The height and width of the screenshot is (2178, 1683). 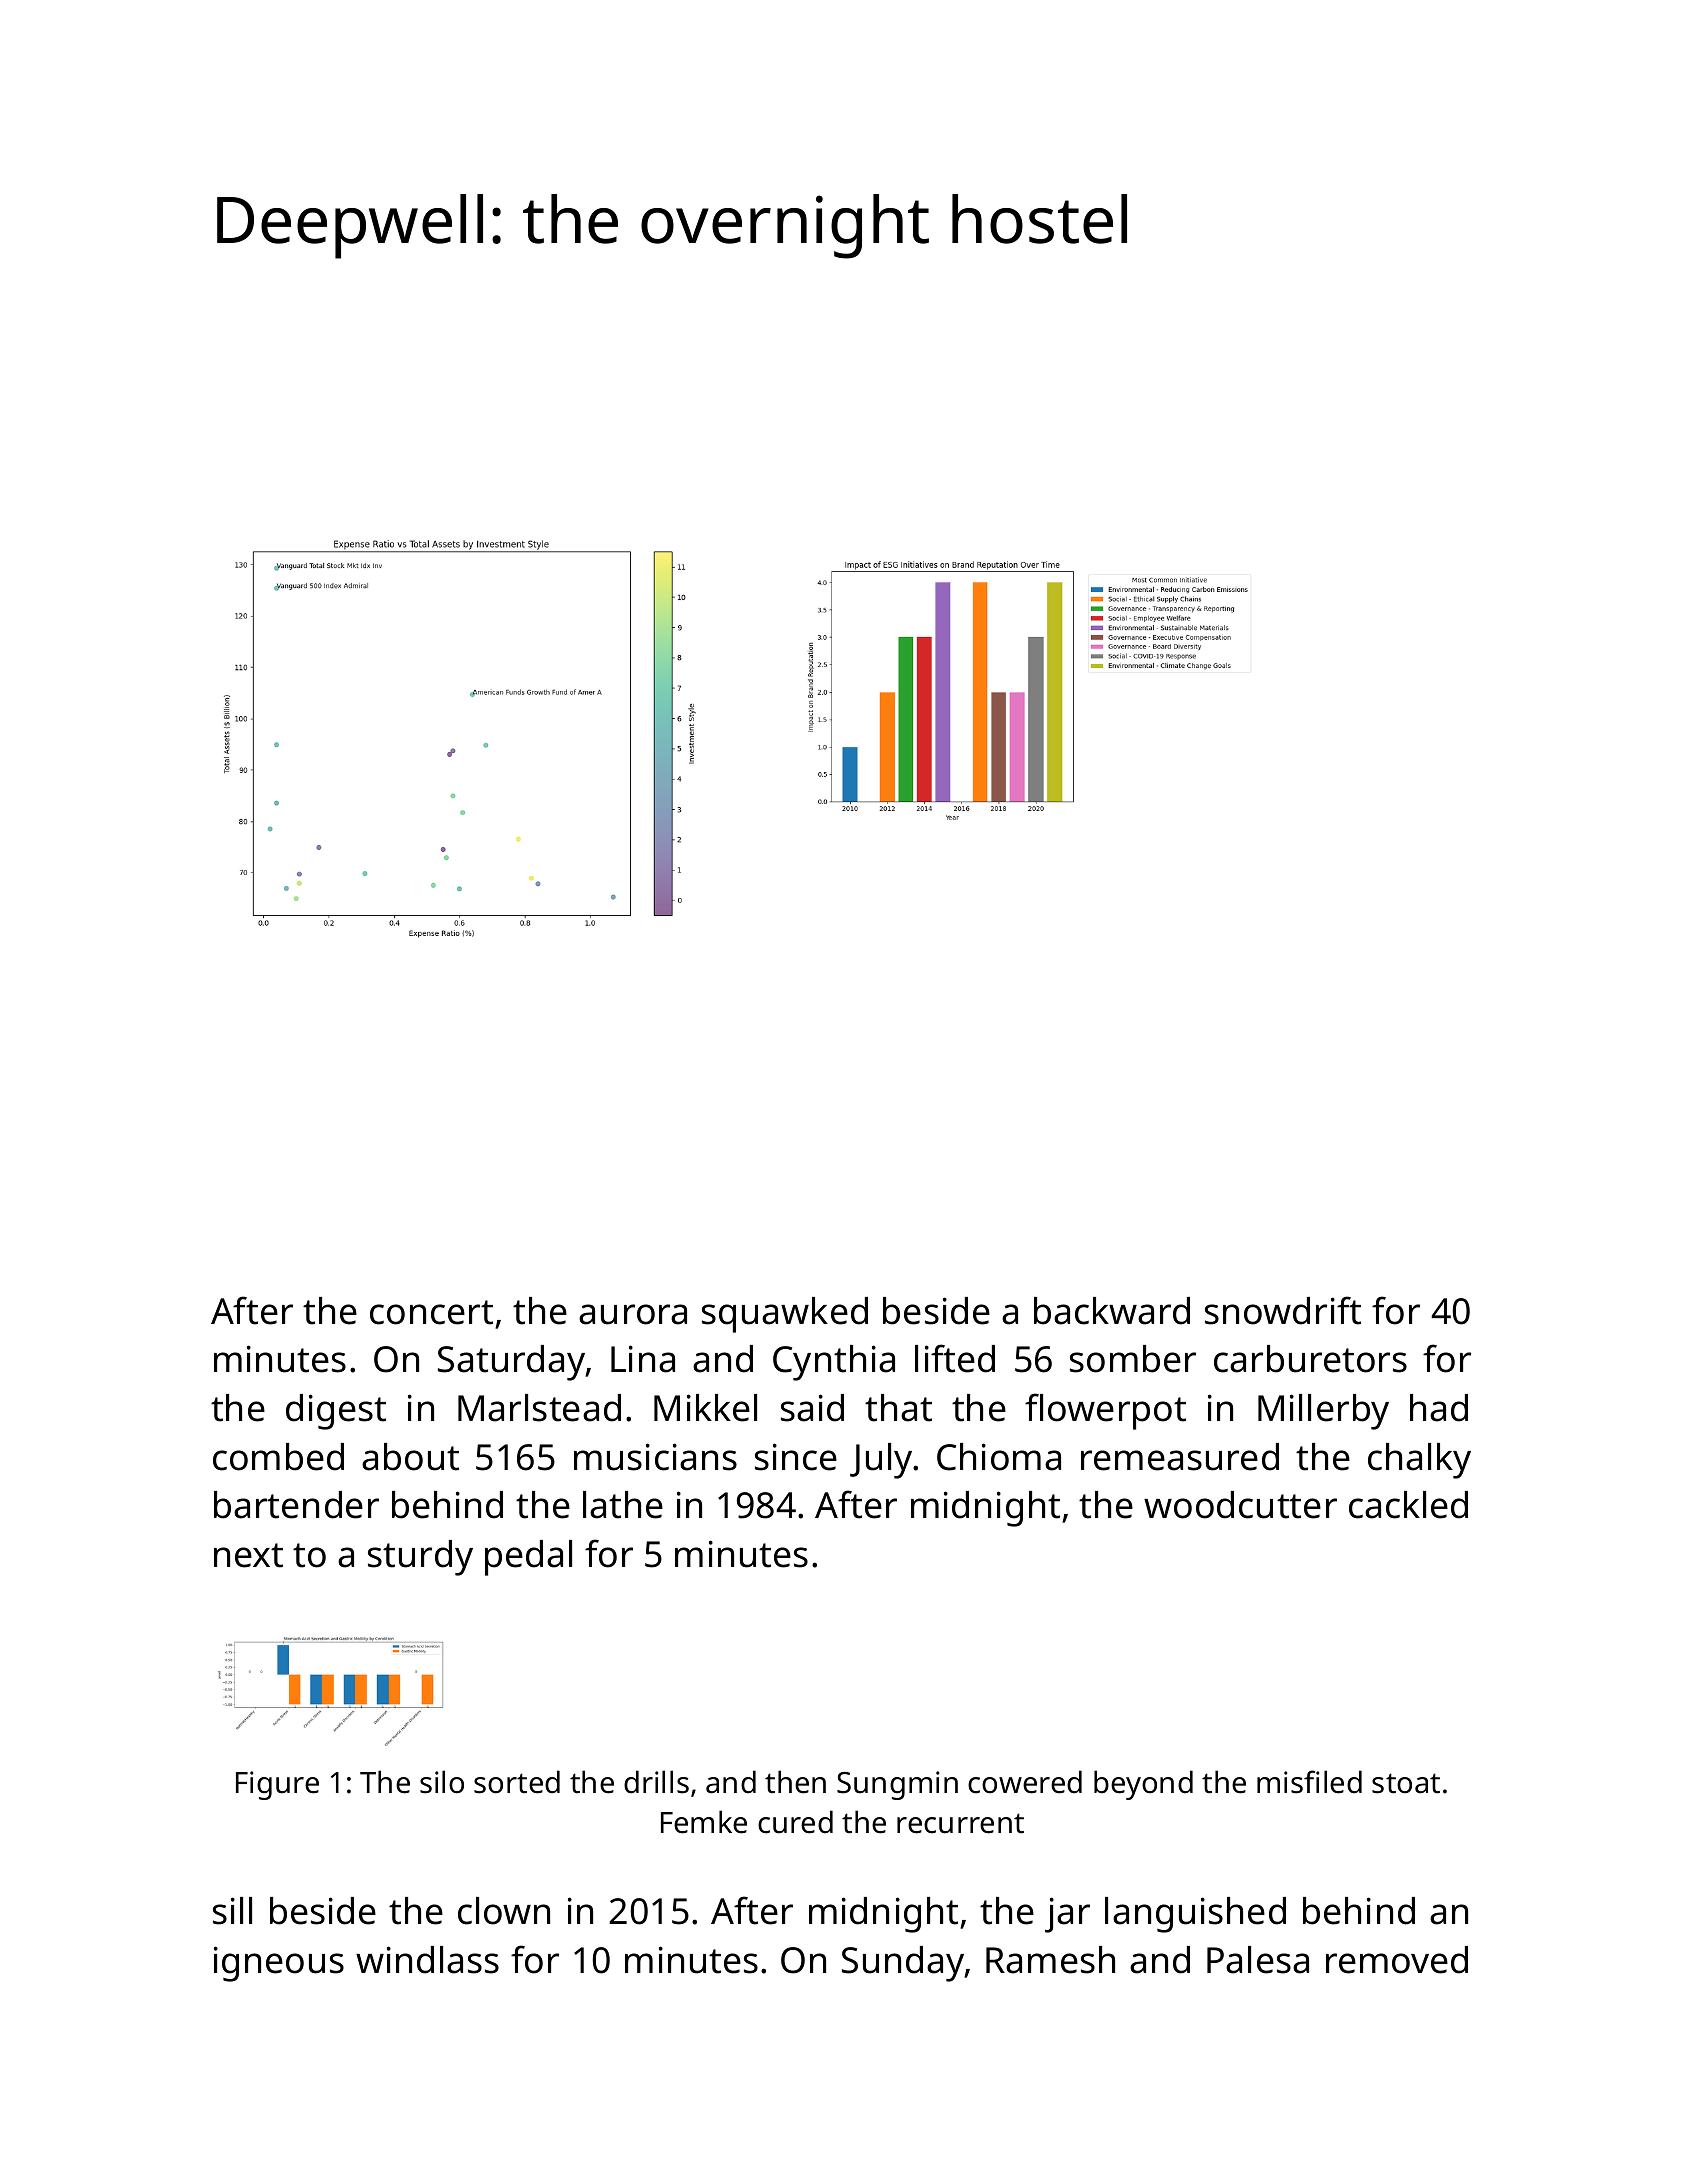 I want to click on bartender, so click(x=296, y=1505).
